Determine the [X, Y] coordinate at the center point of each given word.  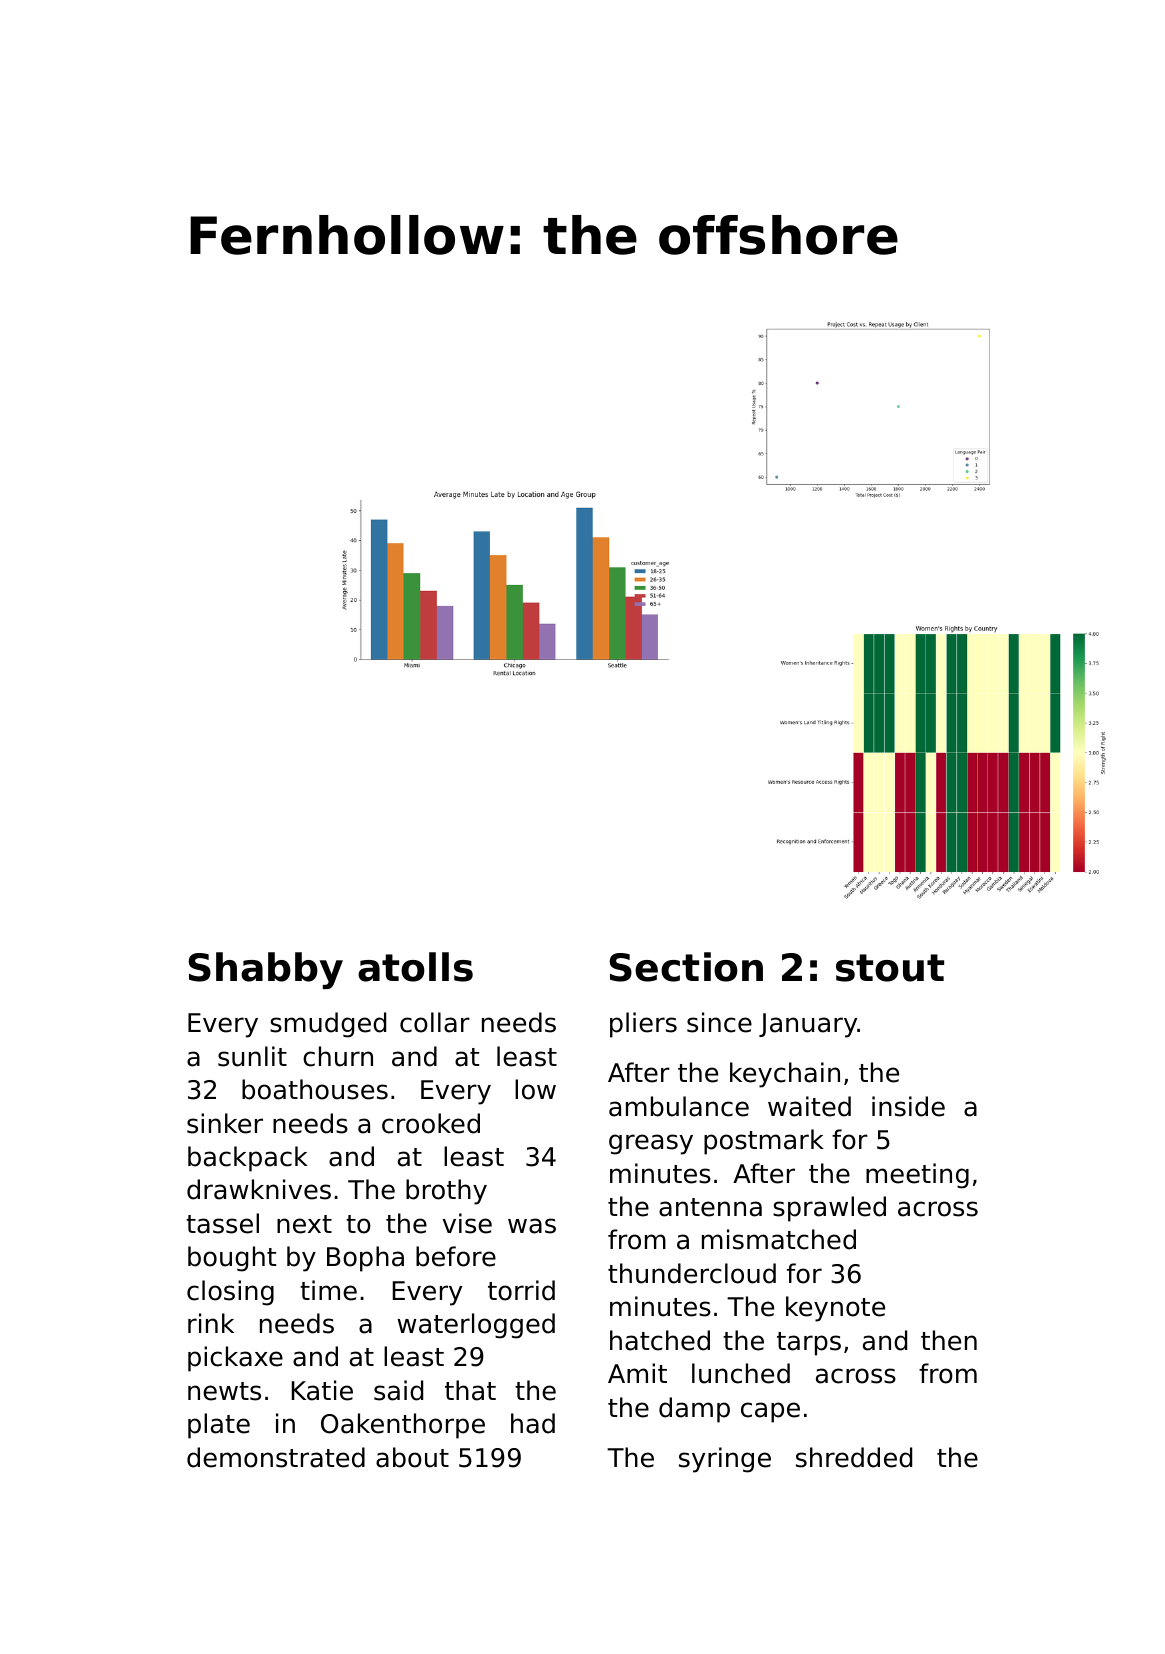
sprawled [829, 1209]
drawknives [259, 1189]
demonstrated [276, 1457]
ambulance [679, 1106]
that [470, 1390]
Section [686, 967]
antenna [710, 1207]
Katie [322, 1390]
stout [890, 968]
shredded [854, 1457]
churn [338, 1056]
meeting [917, 1176]
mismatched [779, 1239]
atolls [415, 967]
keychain [785, 1075]
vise [467, 1223]
